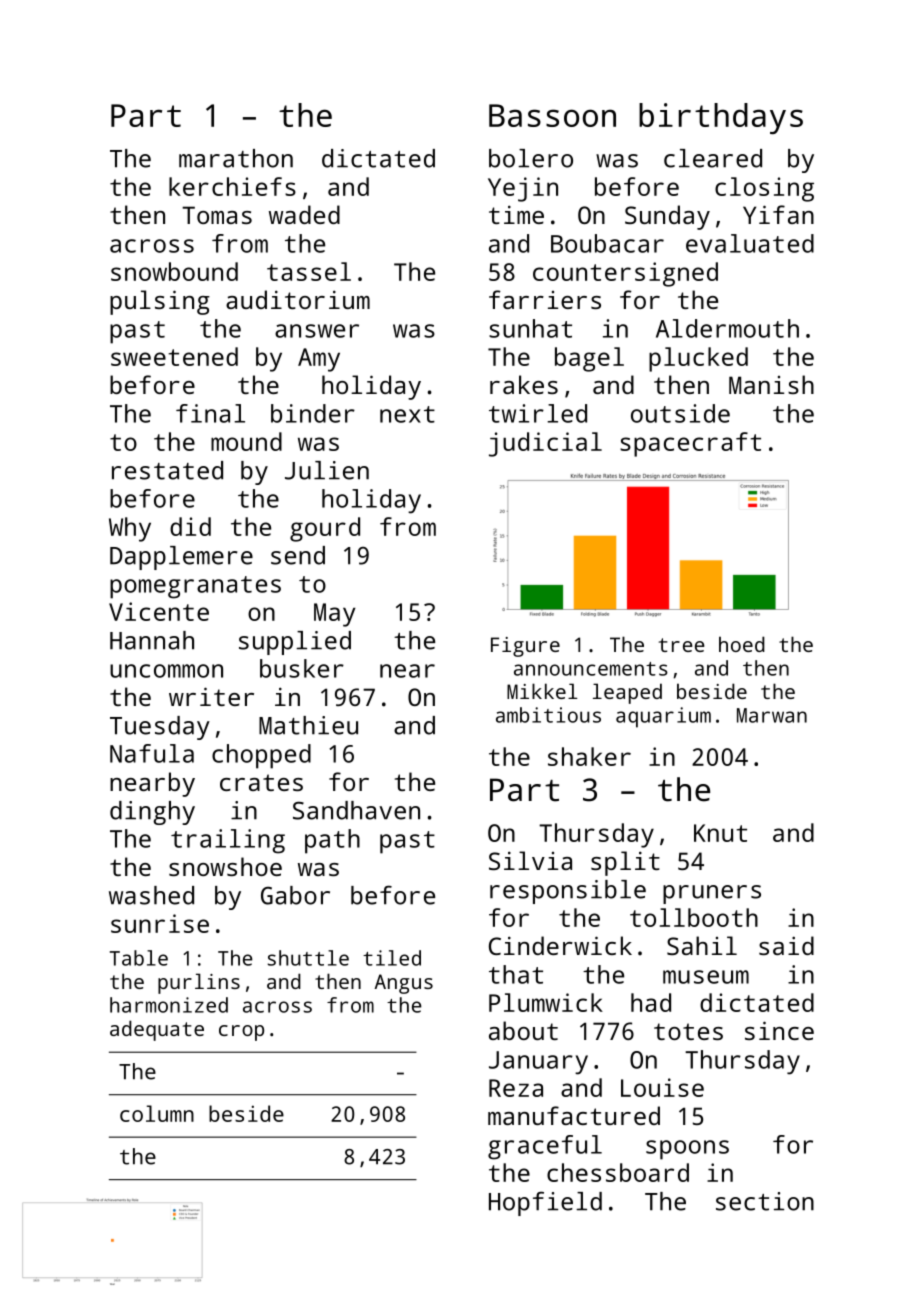 Image resolution: width=924 pixels, height=1311 pixels. I want to click on section, so click(765, 1201).
